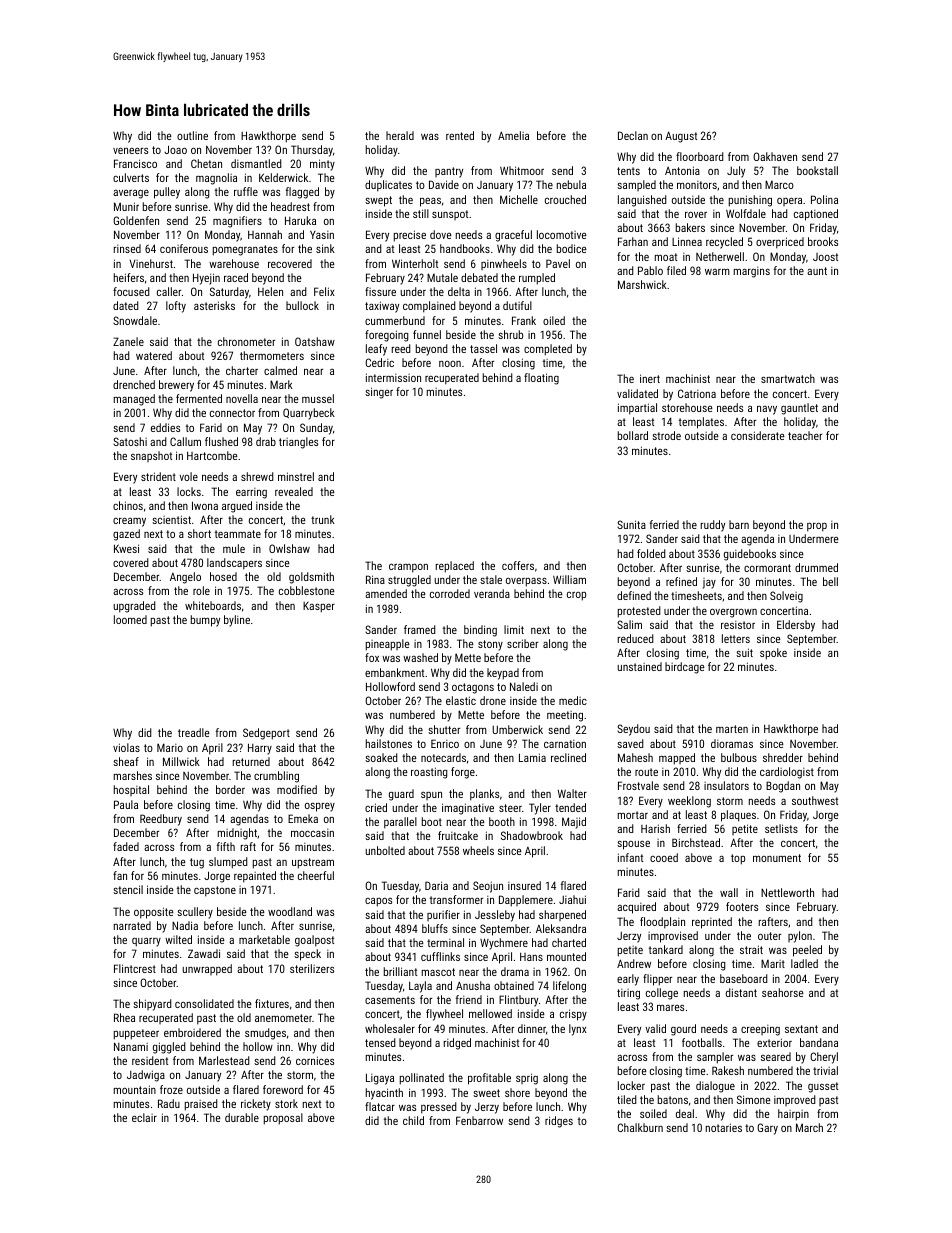  I want to click on elastic, so click(461, 700).
